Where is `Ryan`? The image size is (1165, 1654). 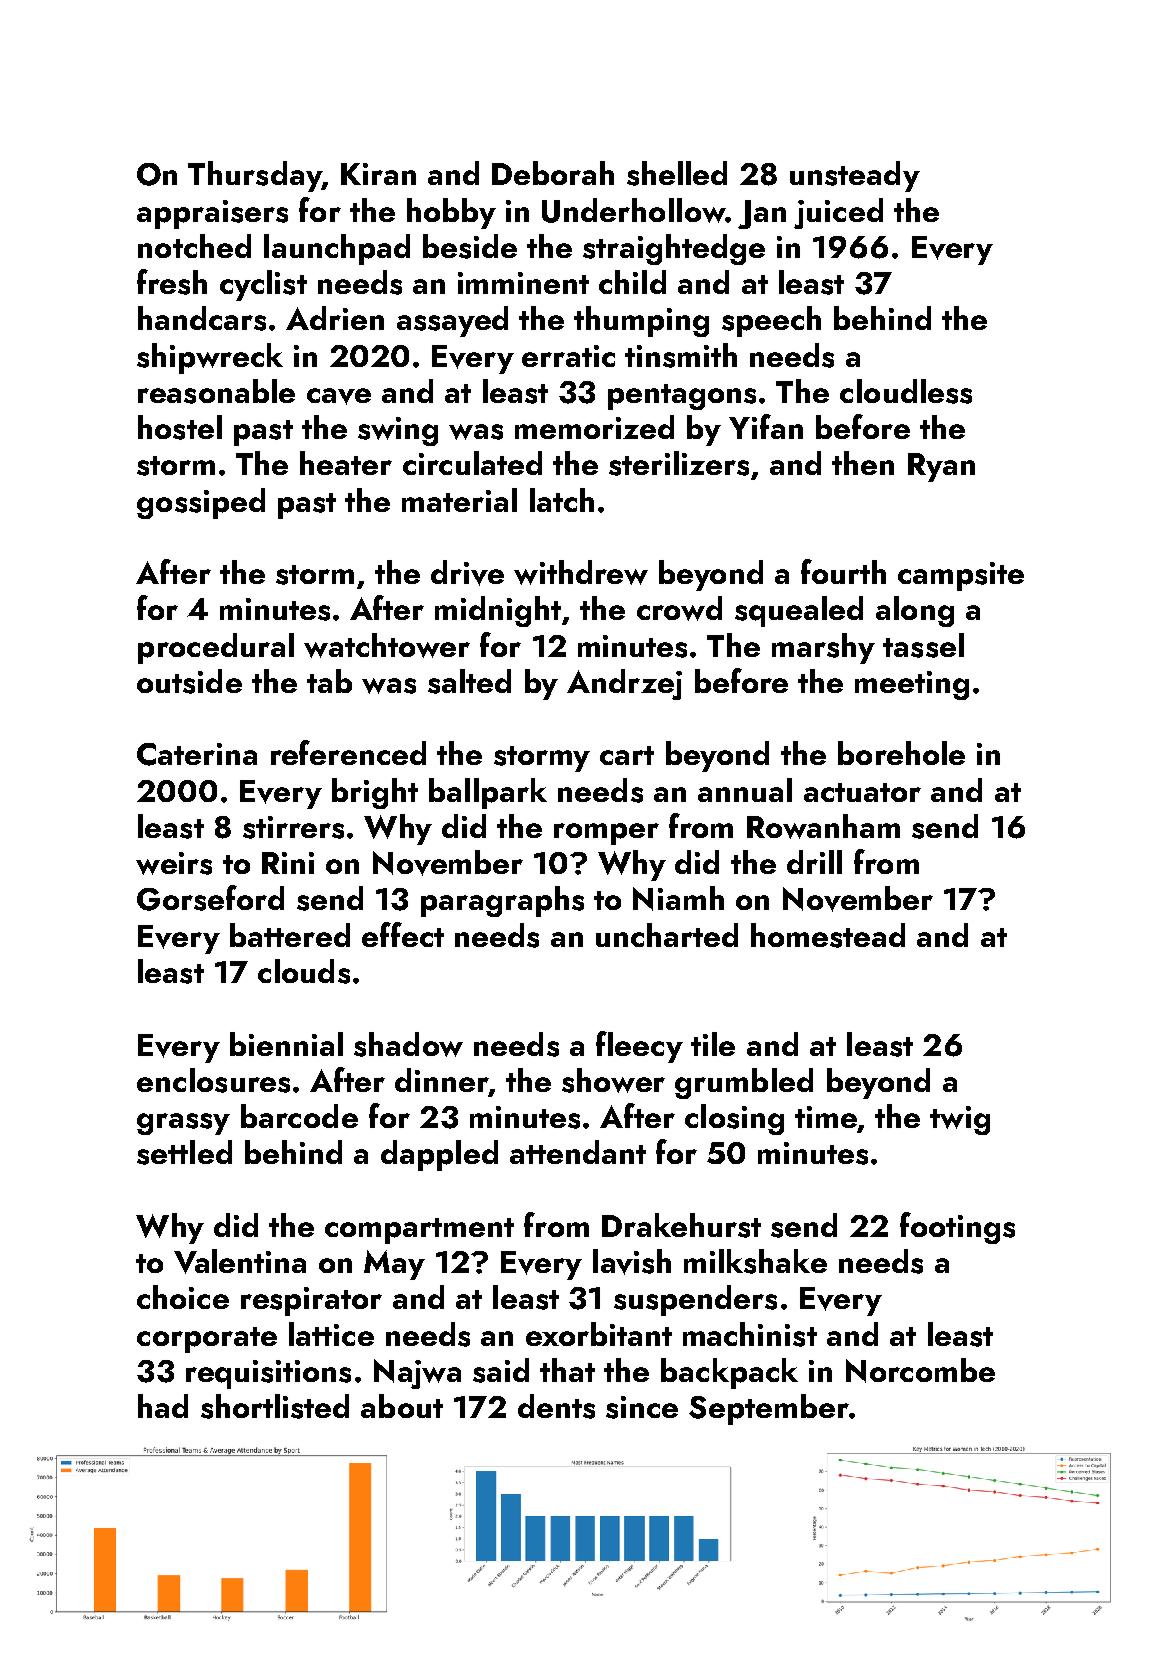 Ryan is located at coordinates (941, 467).
